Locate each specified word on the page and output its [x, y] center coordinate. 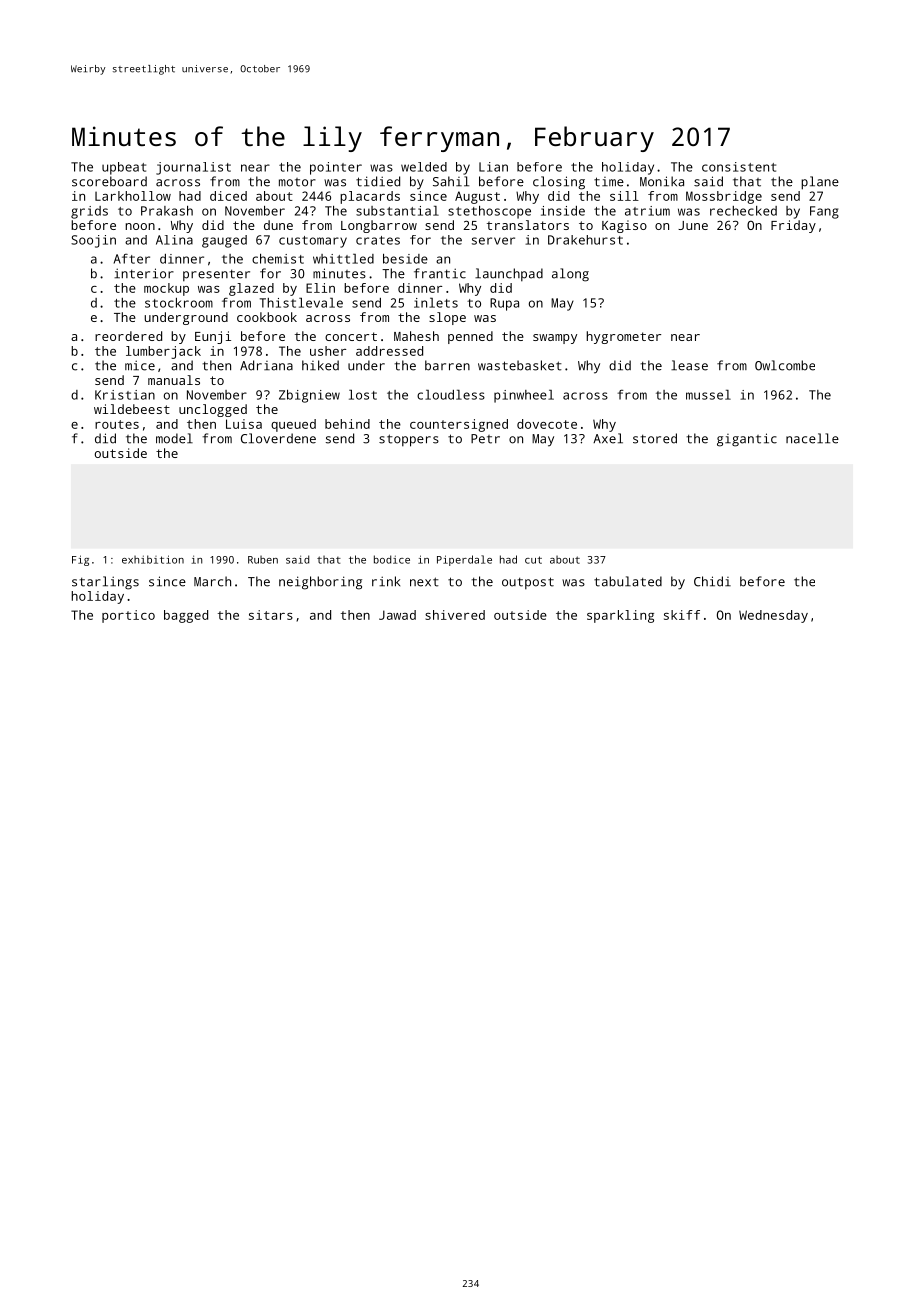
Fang [824, 212]
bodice [392, 559]
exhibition [153, 559]
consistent [739, 167]
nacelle [812, 438]
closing [559, 183]
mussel [708, 395]
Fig [80, 560]
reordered [128, 336]
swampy [555, 339]
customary [313, 242]
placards [370, 197]
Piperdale [464, 560]
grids [89, 212]
